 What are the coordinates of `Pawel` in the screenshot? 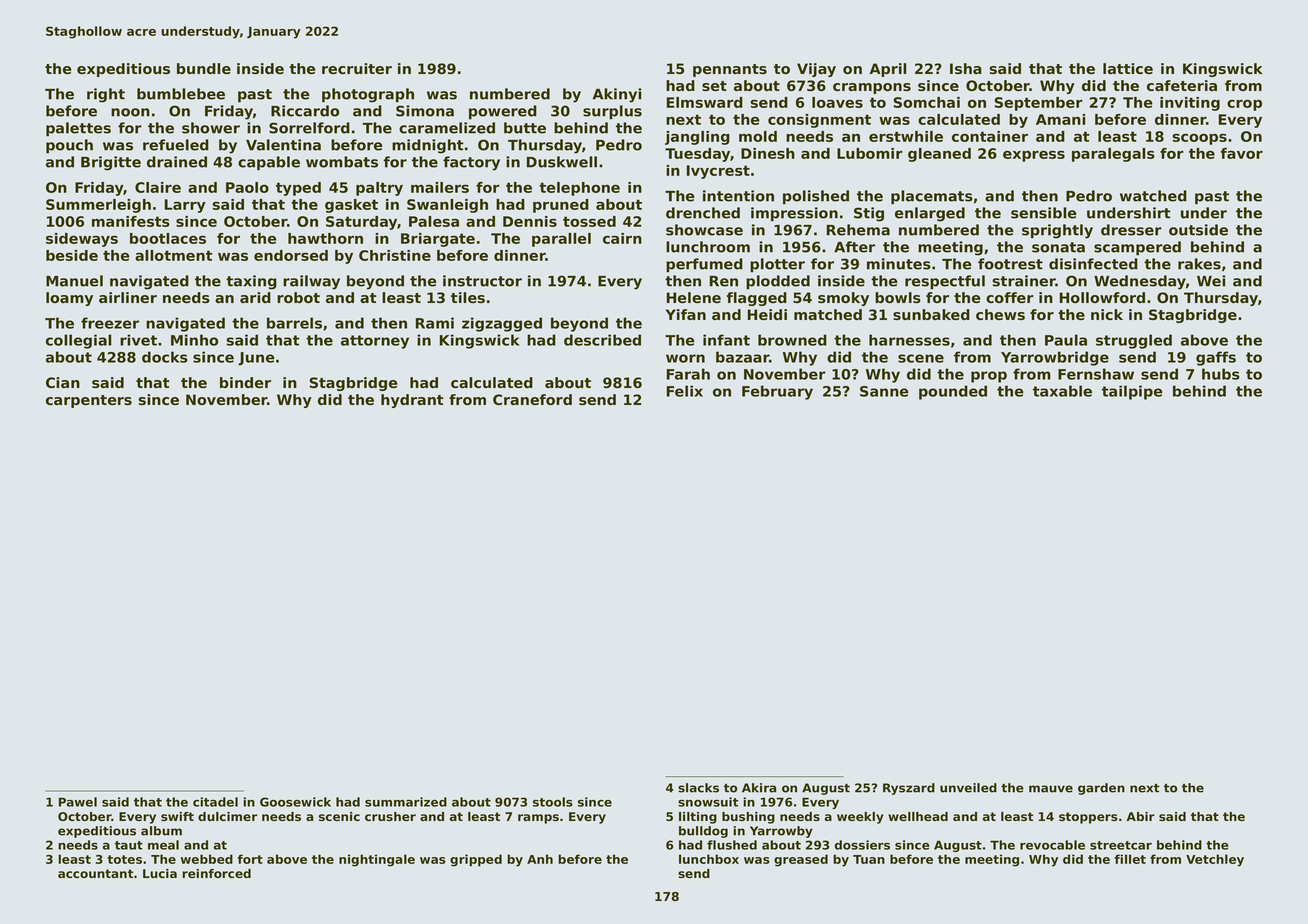 It's located at (78, 802).
